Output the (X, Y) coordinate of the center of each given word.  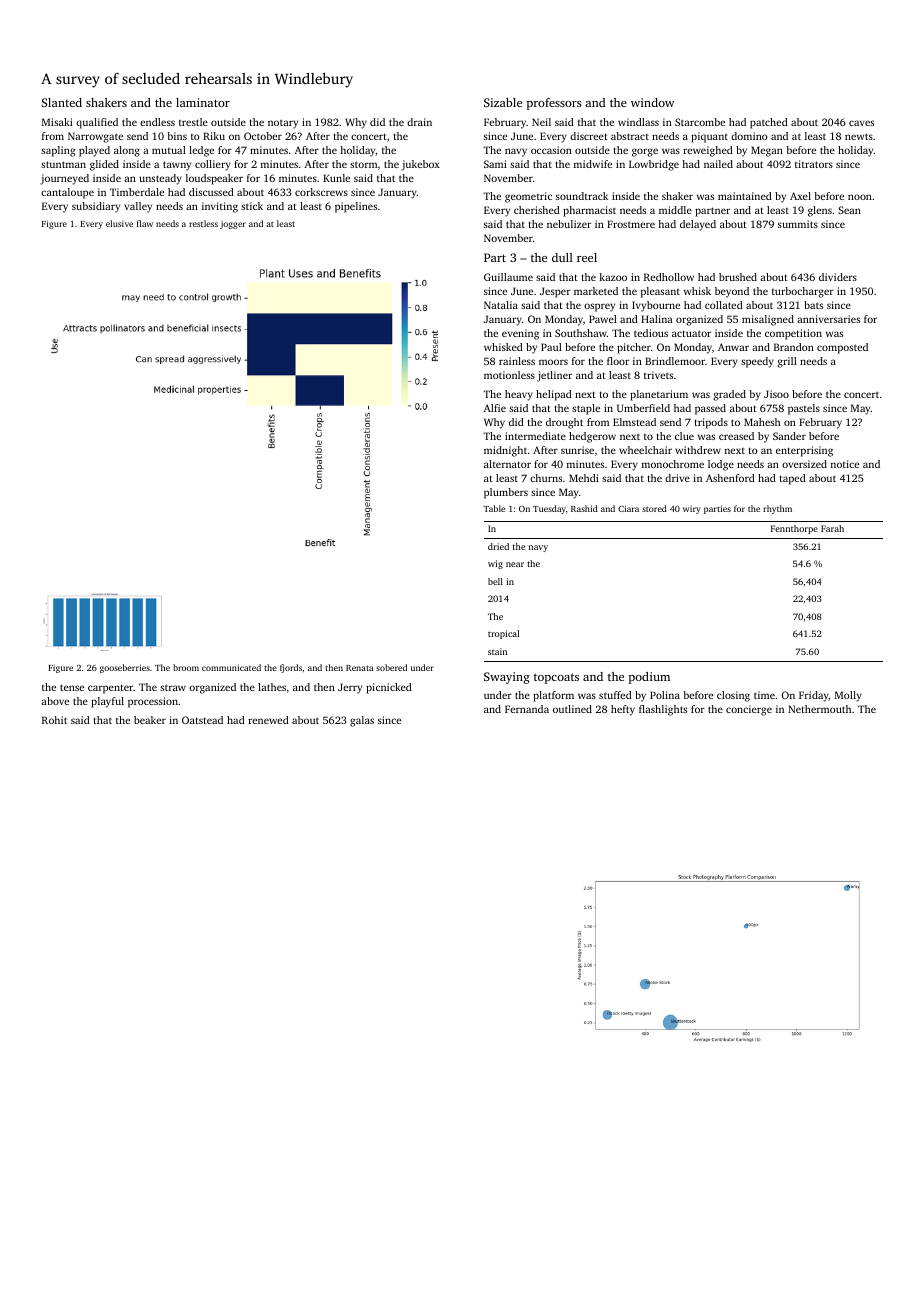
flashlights (663, 710)
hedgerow (592, 437)
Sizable (503, 102)
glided (104, 165)
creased (736, 436)
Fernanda (527, 709)
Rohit (54, 720)
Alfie (495, 408)
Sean (849, 210)
